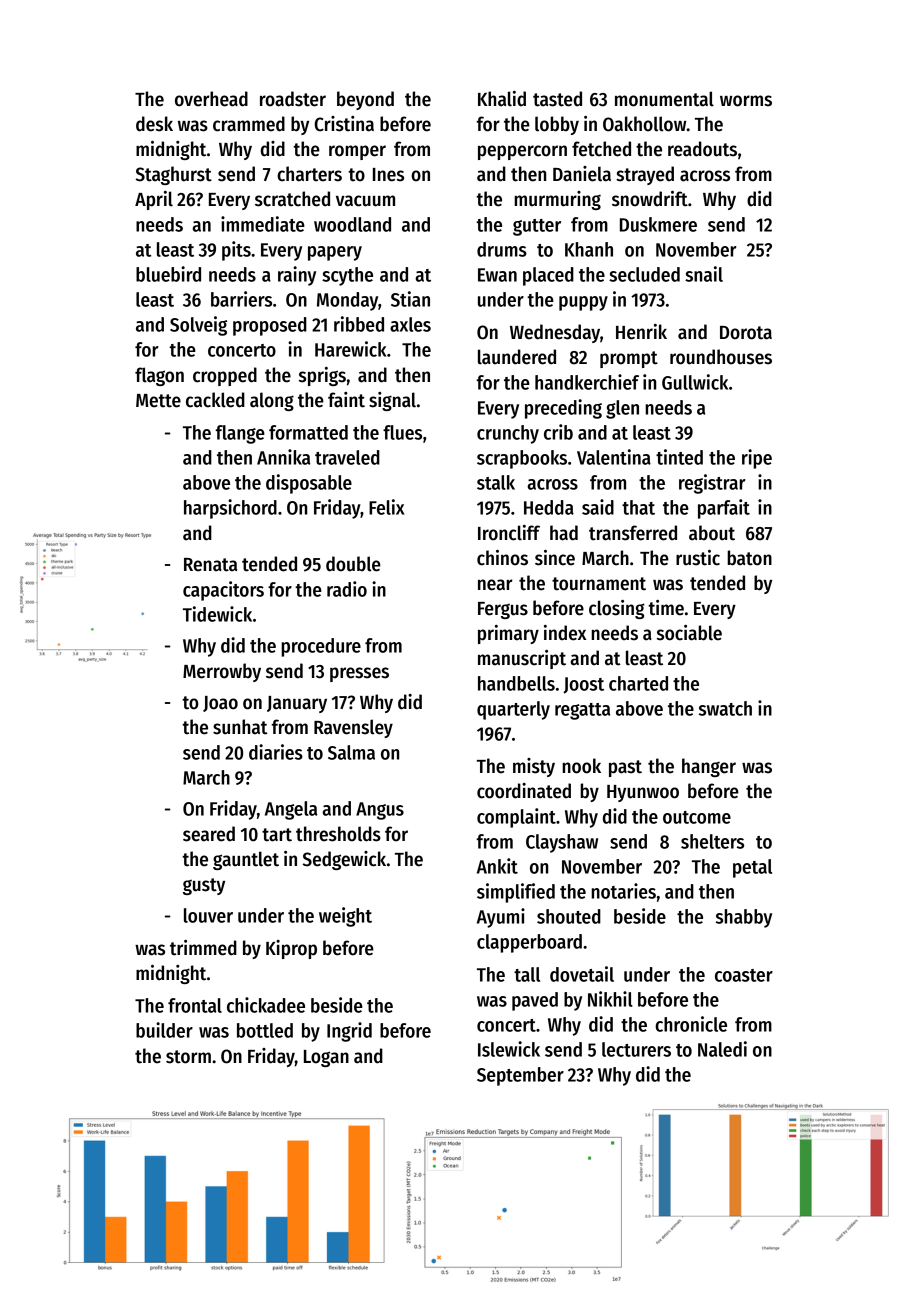  Describe the element at coordinates (365, 100) in the image. I see `beyond` at that location.
